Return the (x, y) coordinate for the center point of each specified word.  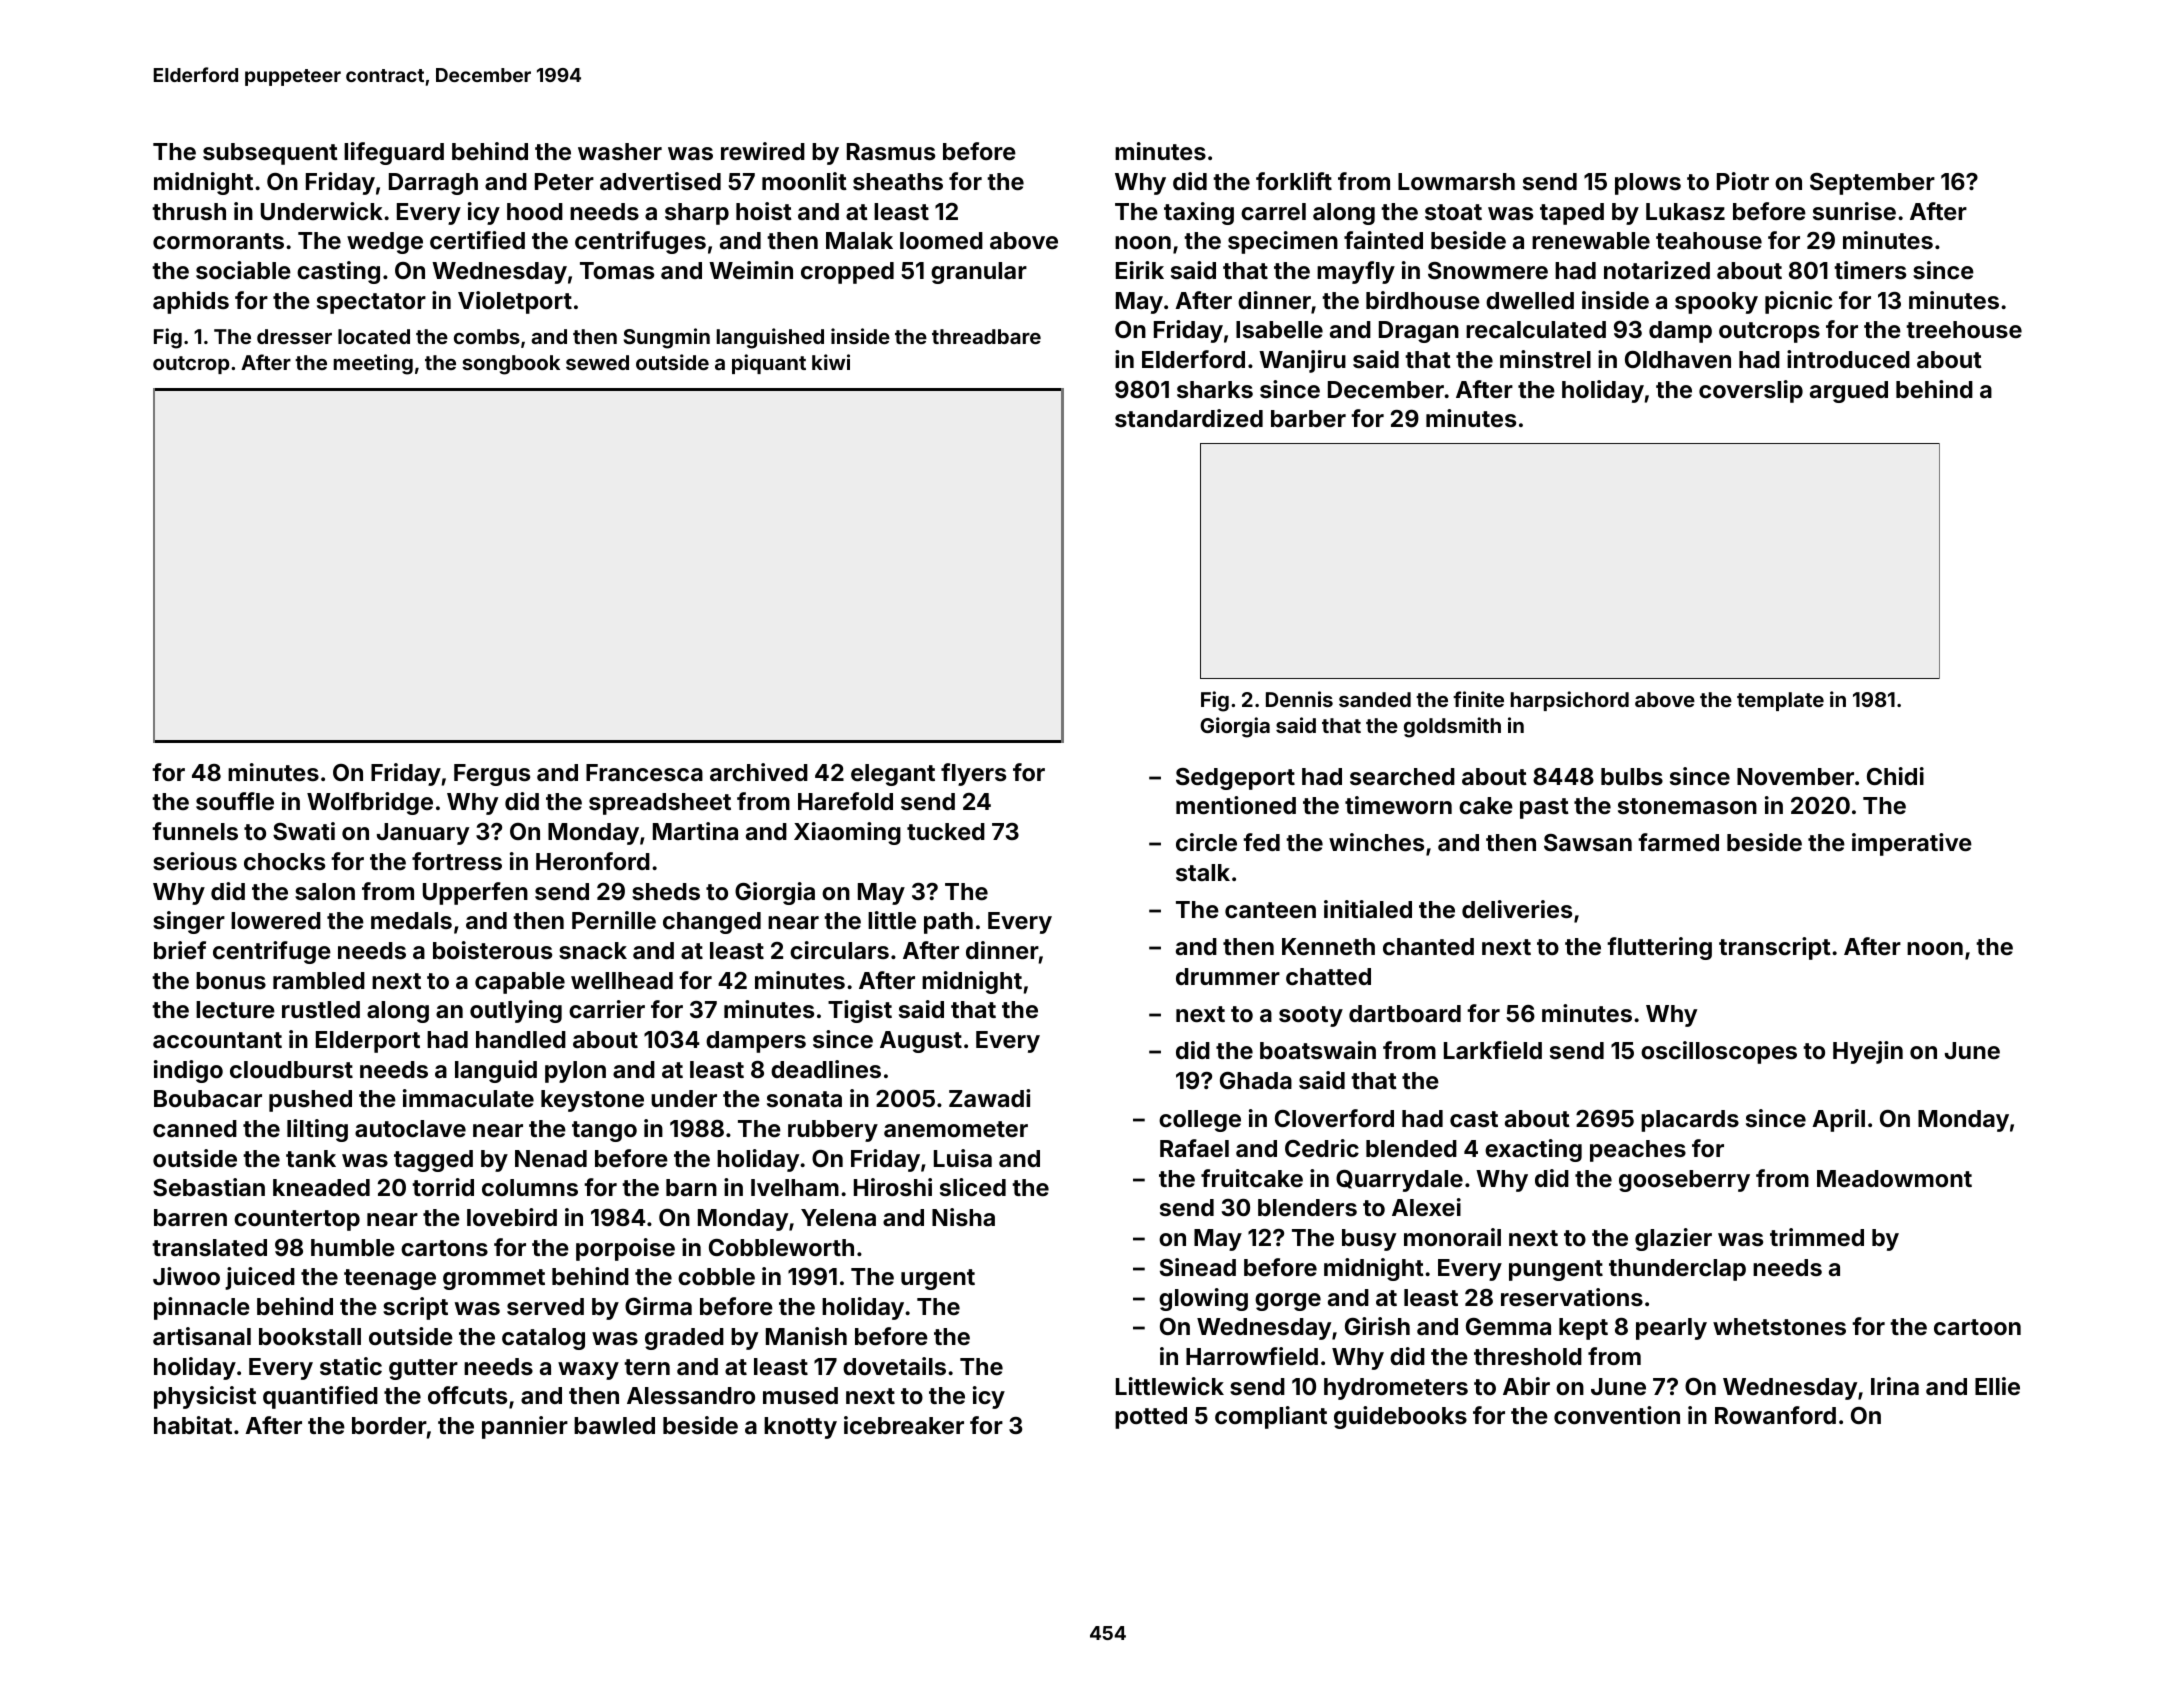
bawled (614, 1425)
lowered (276, 920)
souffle (235, 801)
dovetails (894, 1366)
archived (759, 772)
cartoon (1977, 1327)
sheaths (898, 181)
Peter (564, 181)
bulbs (1632, 776)
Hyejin (1868, 1052)
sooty (1311, 1016)
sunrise (1854, 211)
